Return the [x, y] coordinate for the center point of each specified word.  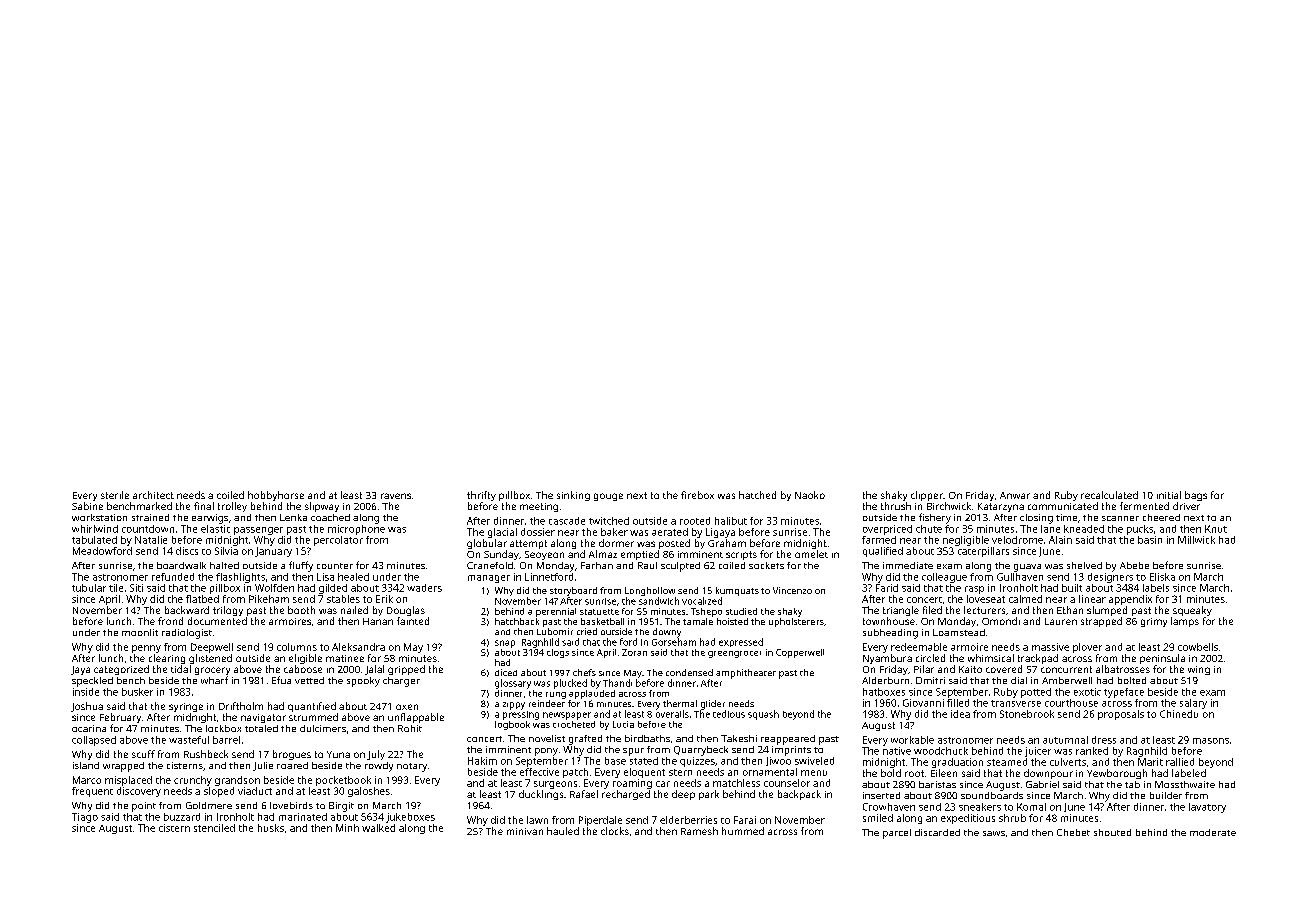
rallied [1180, 762]
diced [506, 672]
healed [353, 577]
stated [644, 761]
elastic [215, 529]
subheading [890, 634]
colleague [944, 578]
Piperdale [600, 821]
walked [378, 828]
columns [297, 647]
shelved [1084, 565]
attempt [528, 544]
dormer [616, 543]
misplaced [128, 781]
